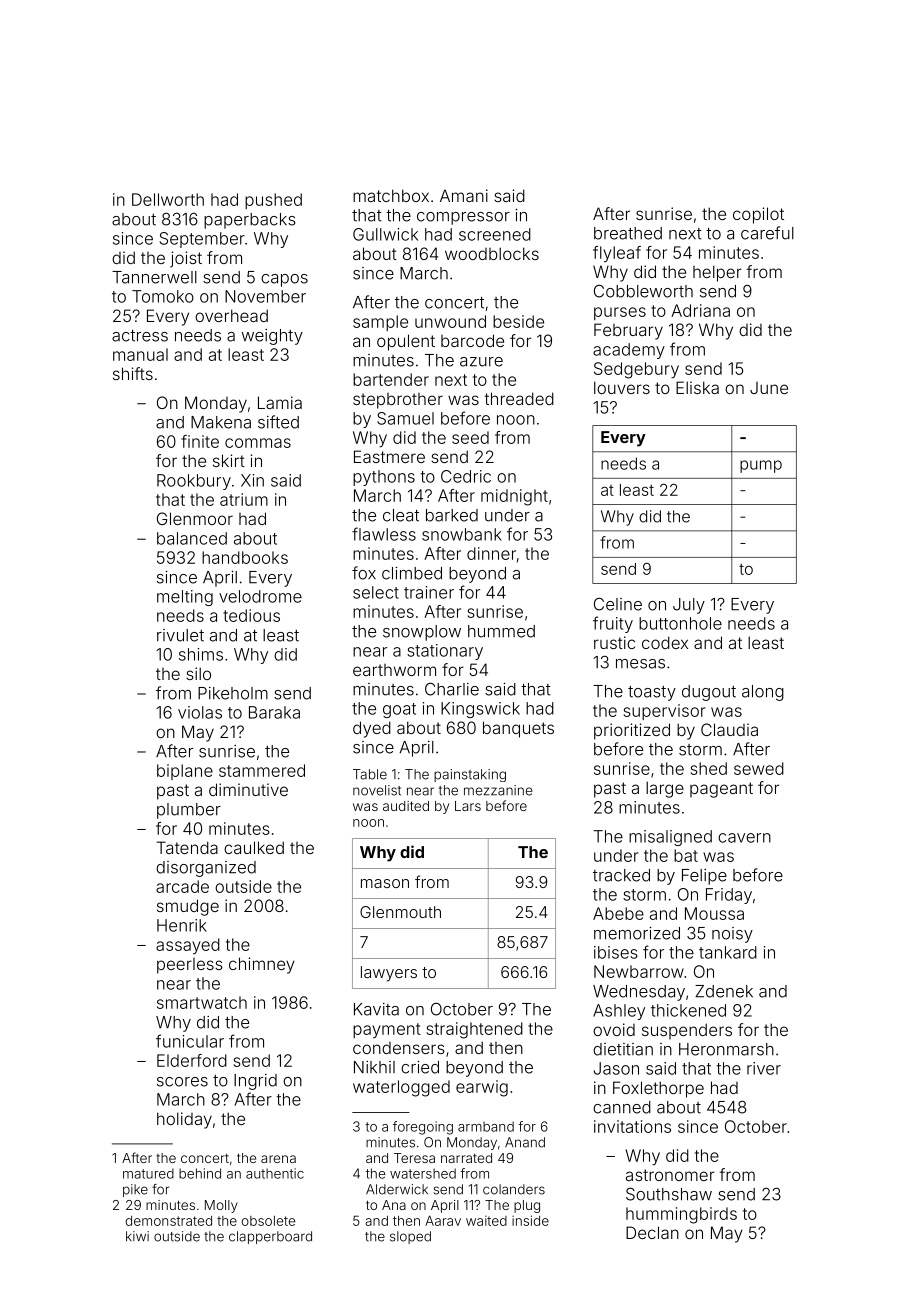 This screenshot has height=1316, width=908. I want to click on Amani, so click(464, 195).
